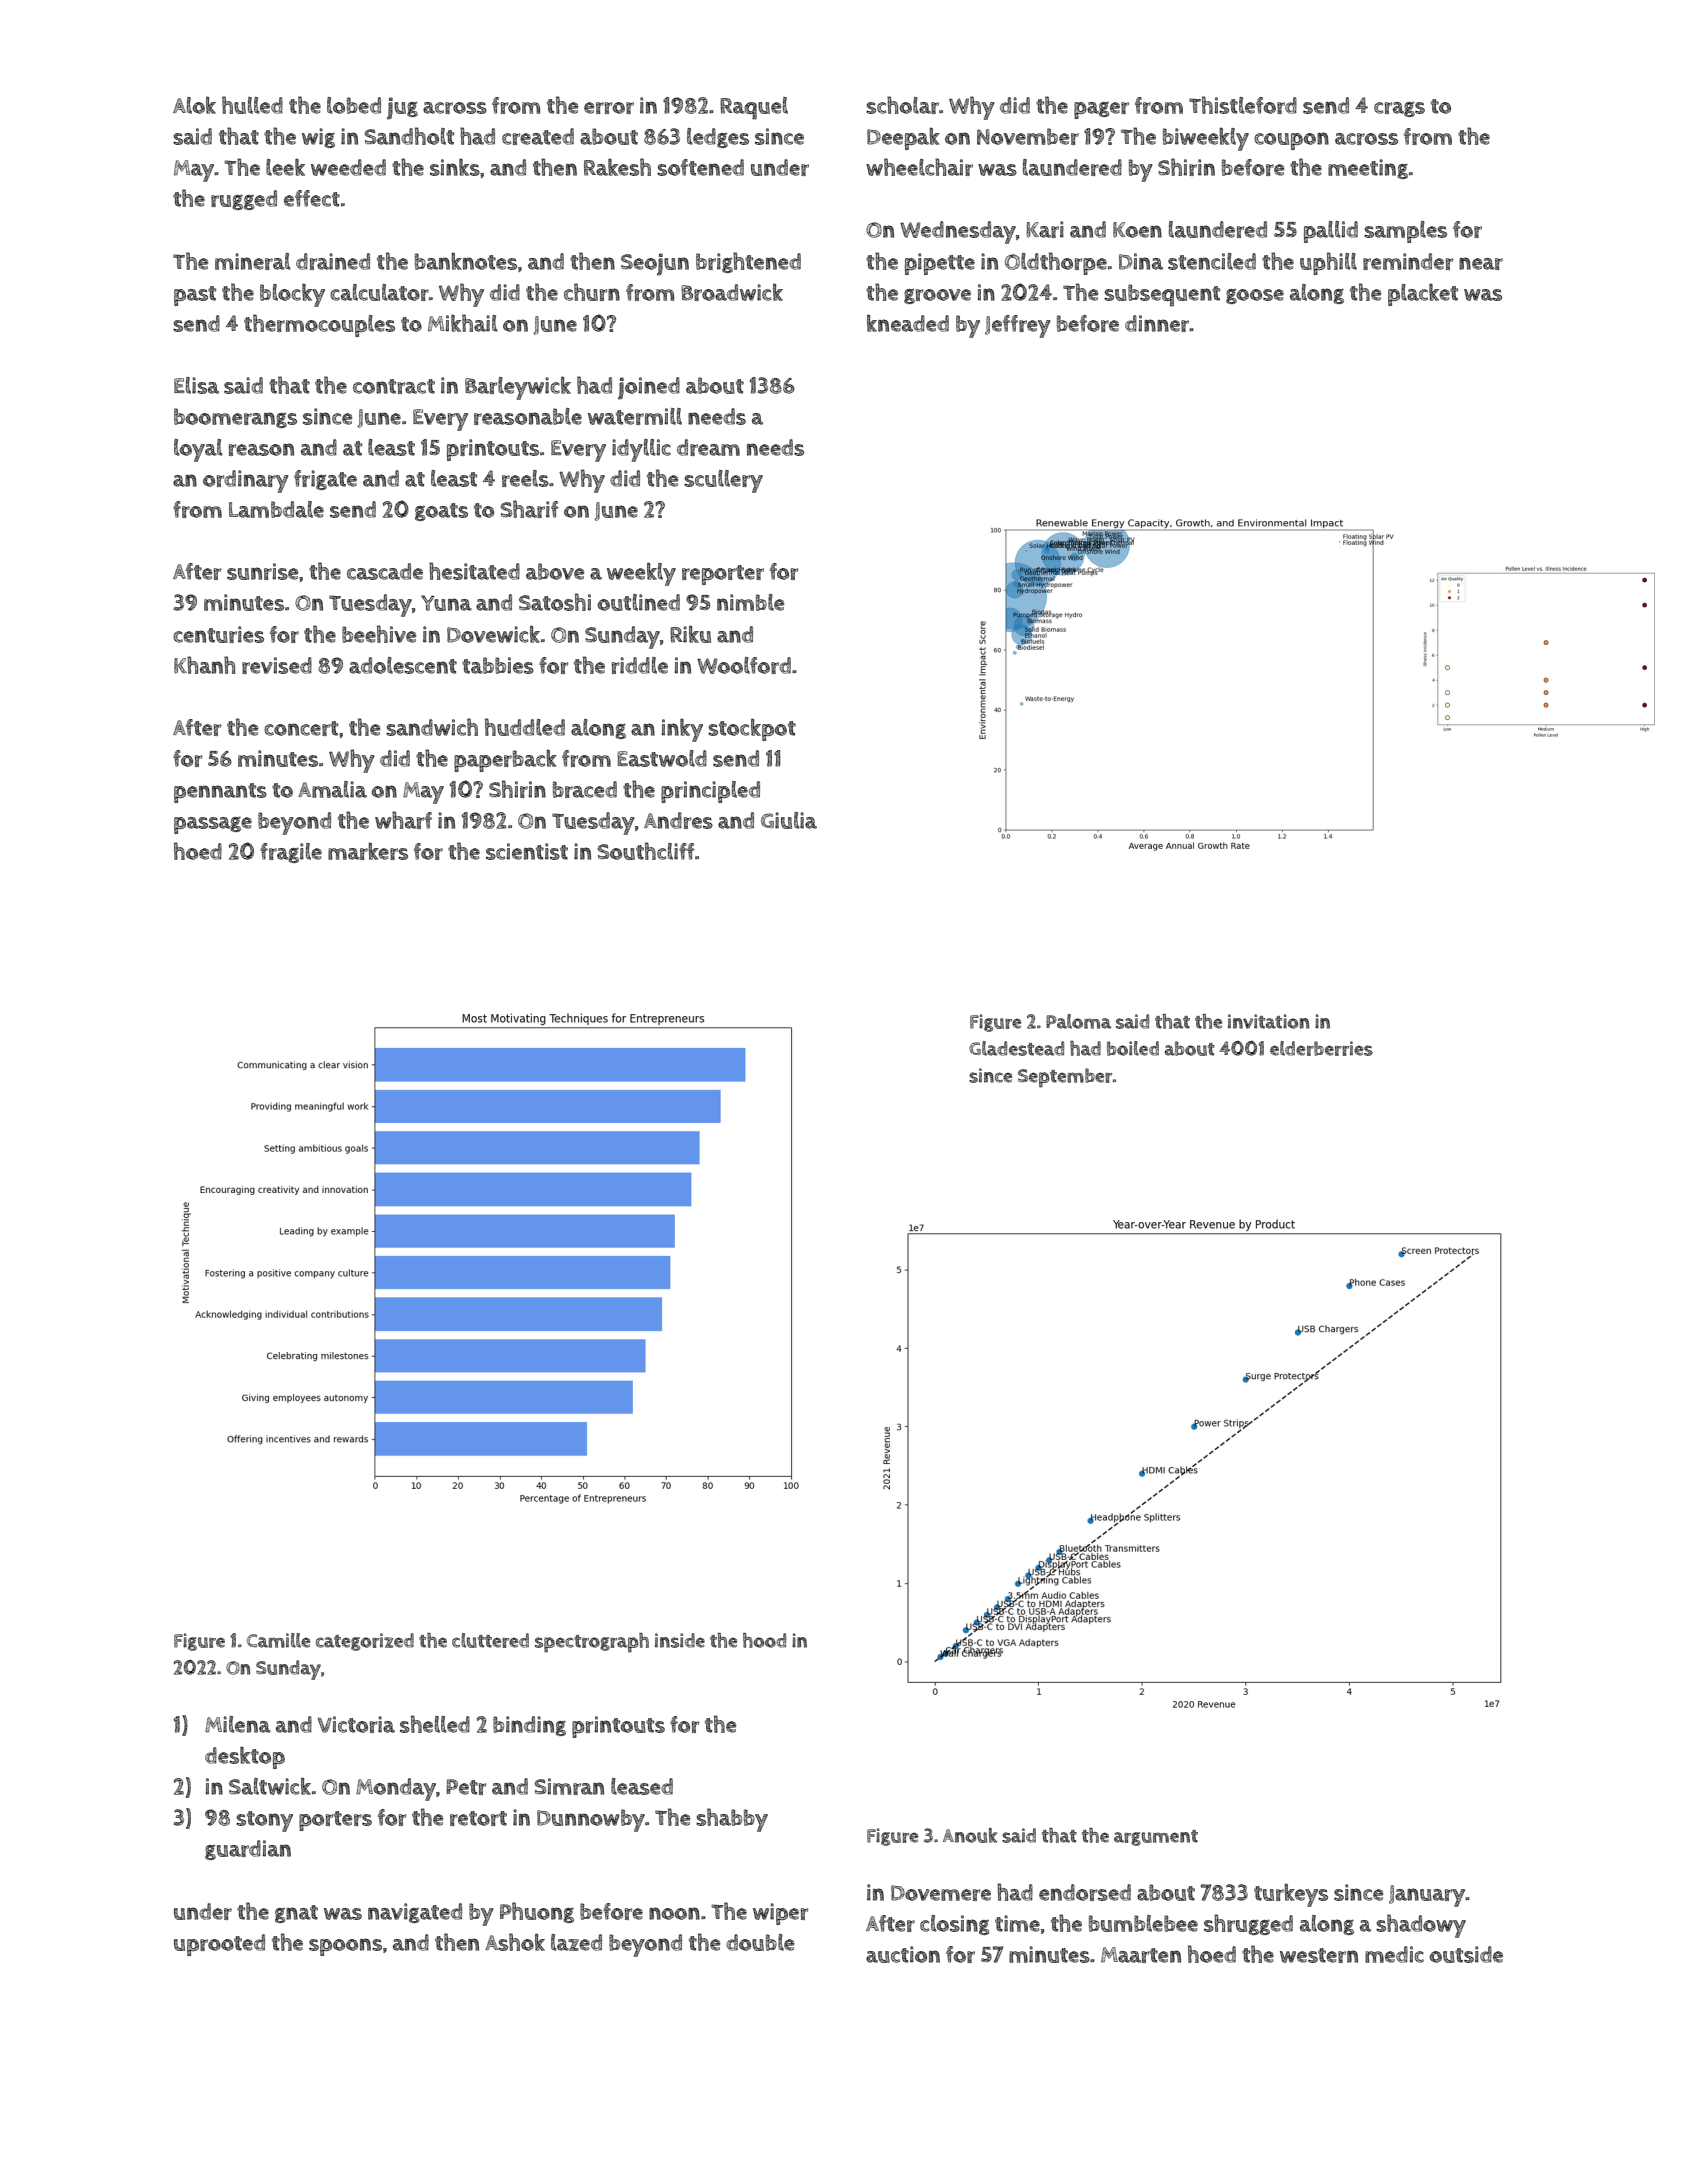  I want to click on jug, so click(402, 108).
